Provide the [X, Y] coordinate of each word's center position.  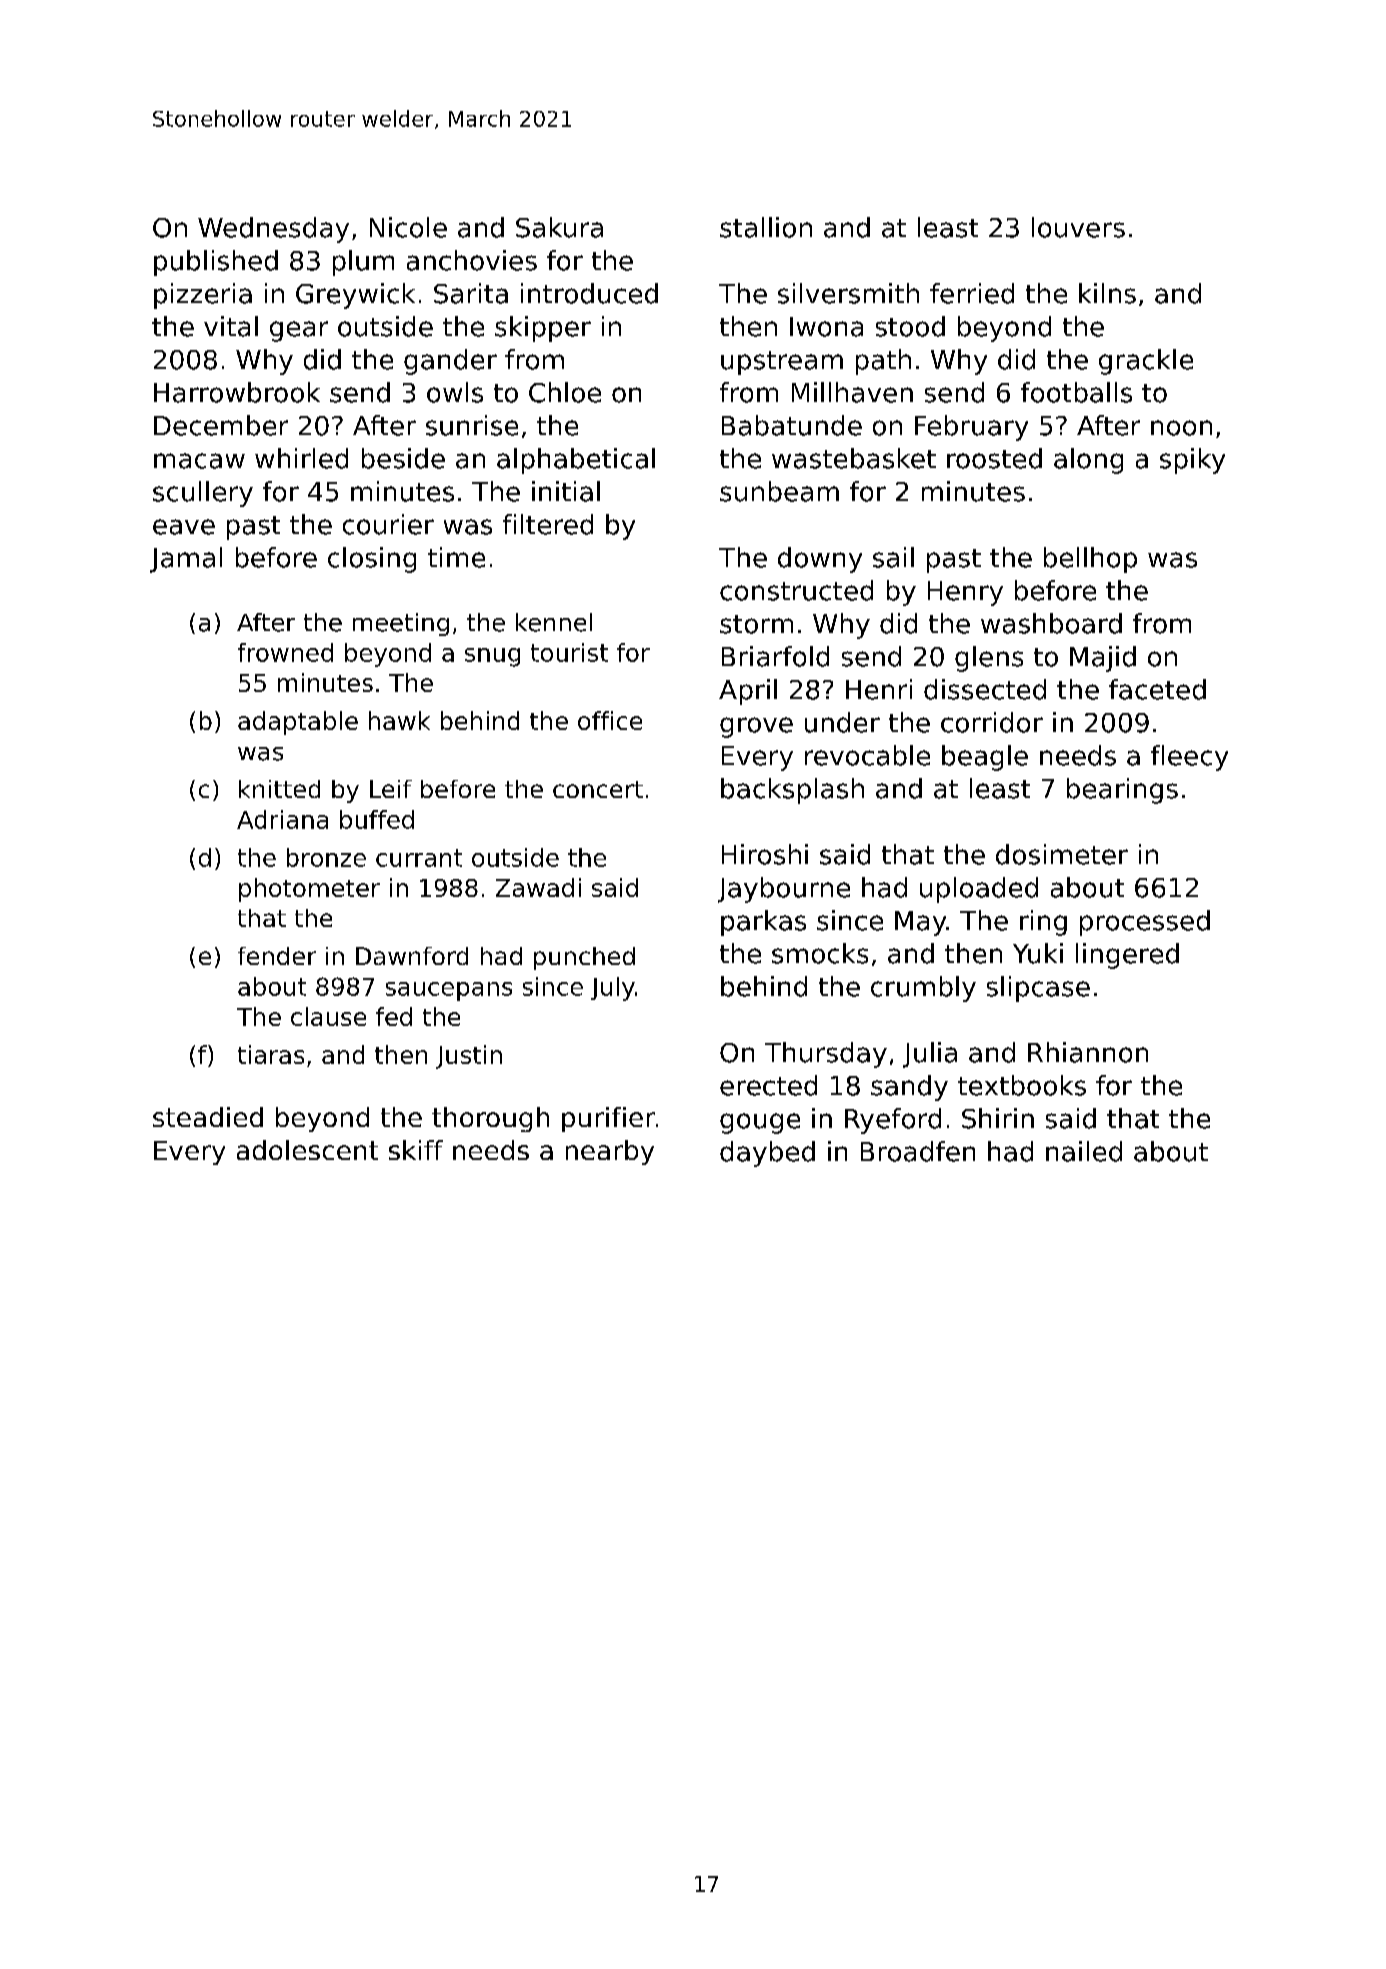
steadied [208, 1117]
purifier [608, 1119]
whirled [301, 458]
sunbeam [779, 491]
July [613, 989]
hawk [399, 720]
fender [277, 956]
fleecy [1189, 758]
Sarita [471, 293]
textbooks [1022, 1085]
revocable [867, 755]
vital [231, 326]
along [1088, 461]
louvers [1078, 227]
